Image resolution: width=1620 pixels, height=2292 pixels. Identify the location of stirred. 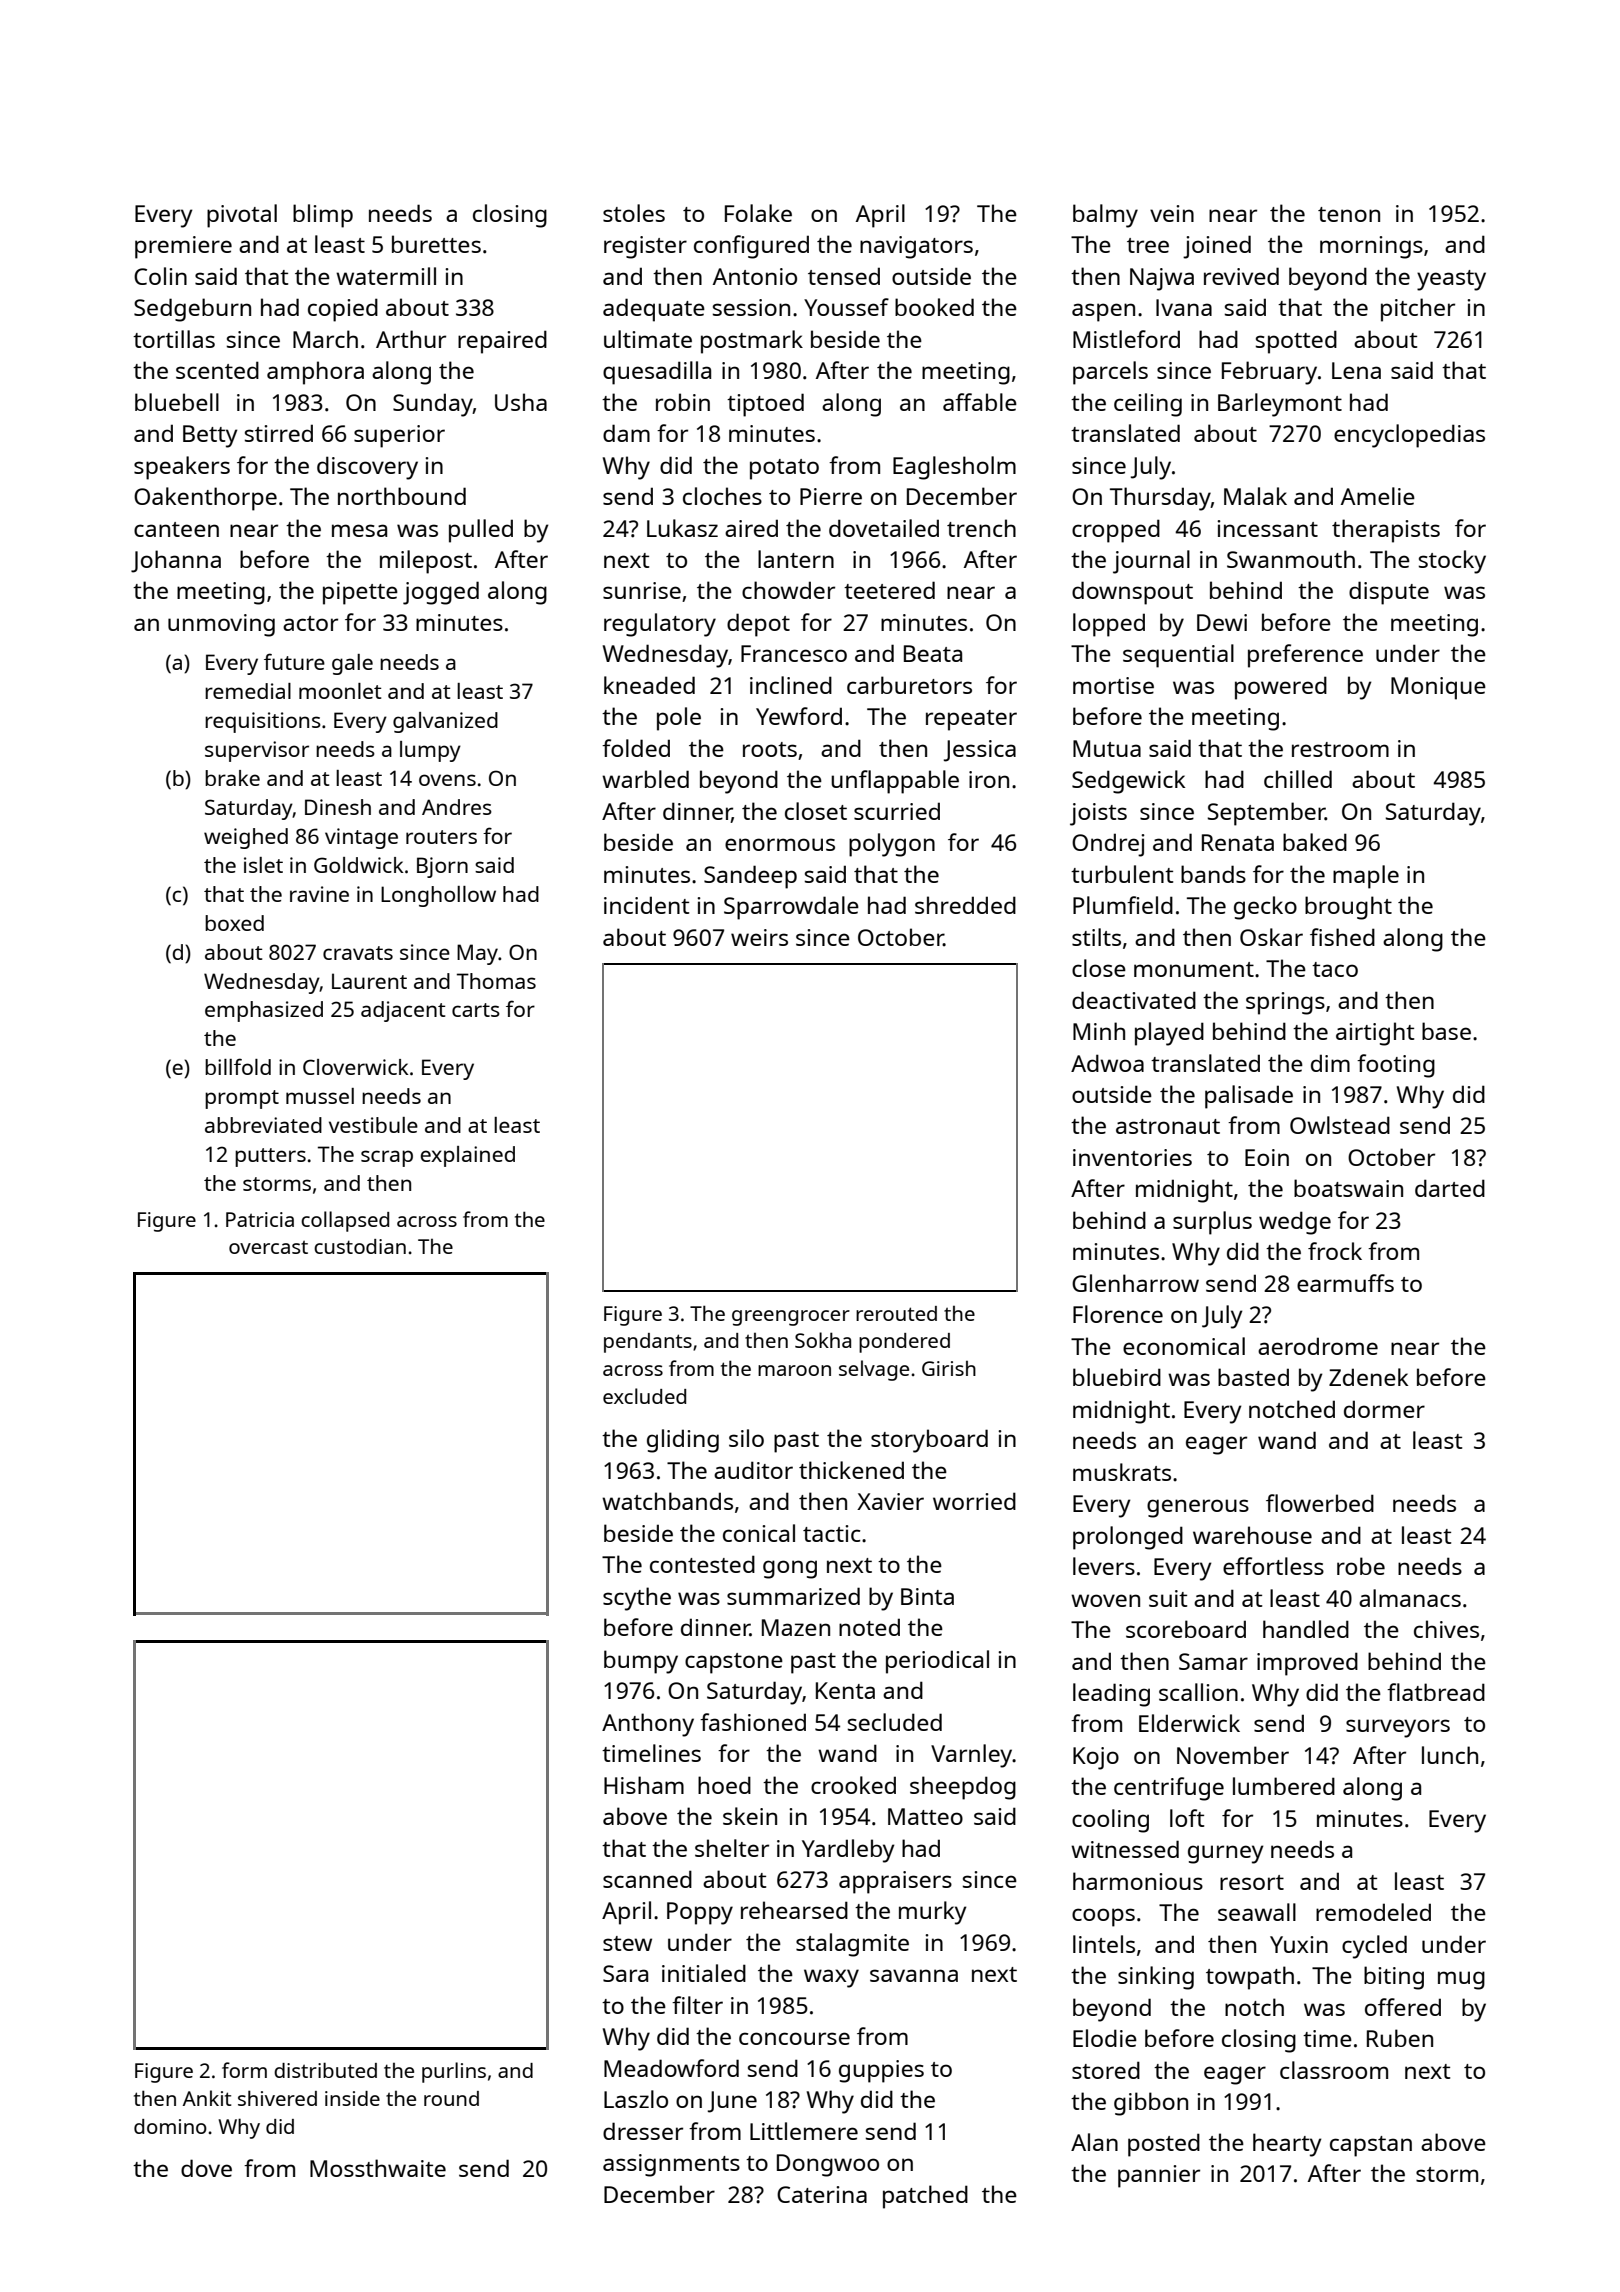
(279, 433).
